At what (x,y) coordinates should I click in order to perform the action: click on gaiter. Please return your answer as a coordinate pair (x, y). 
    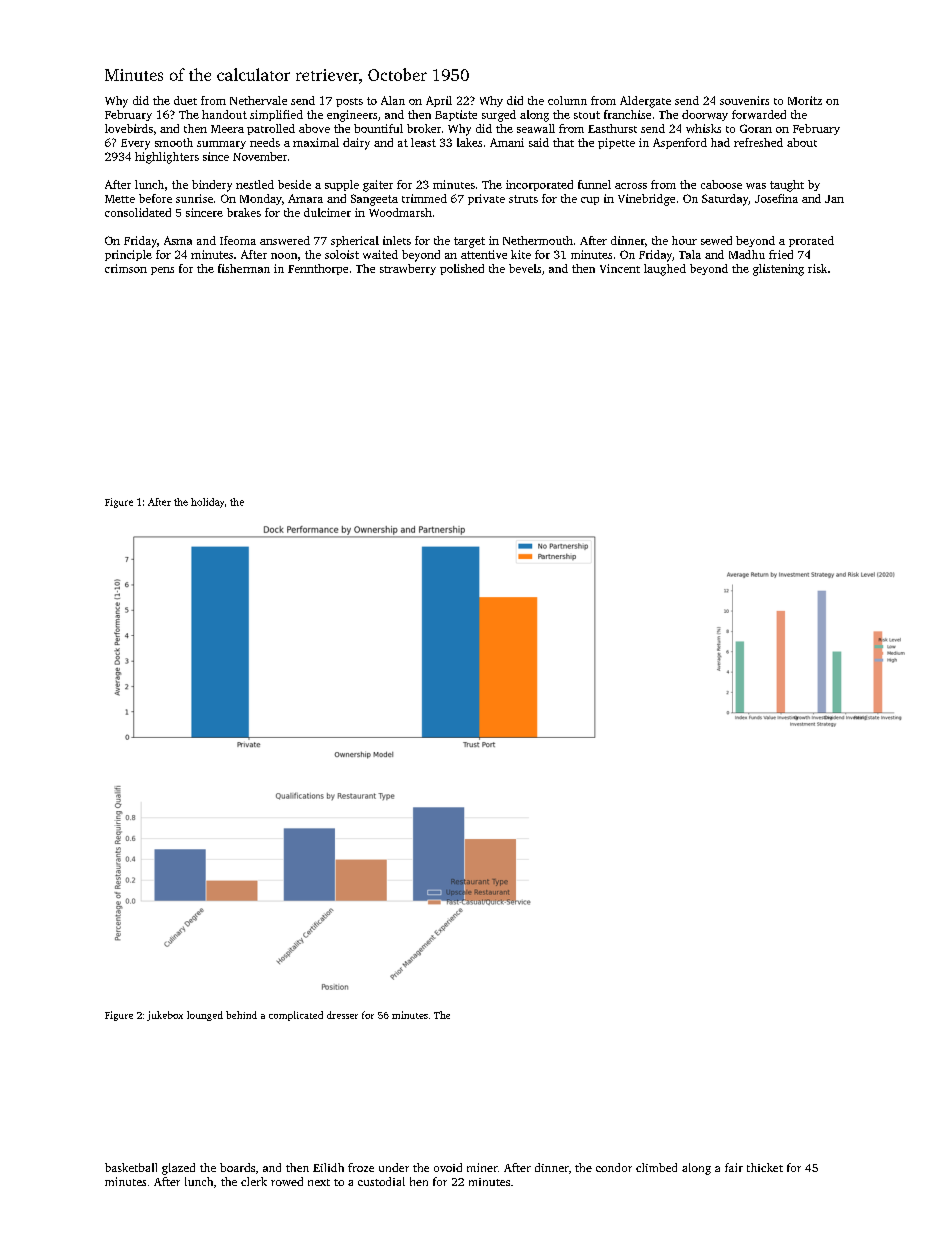
    Looking at the image, I should click on (378, 186).
